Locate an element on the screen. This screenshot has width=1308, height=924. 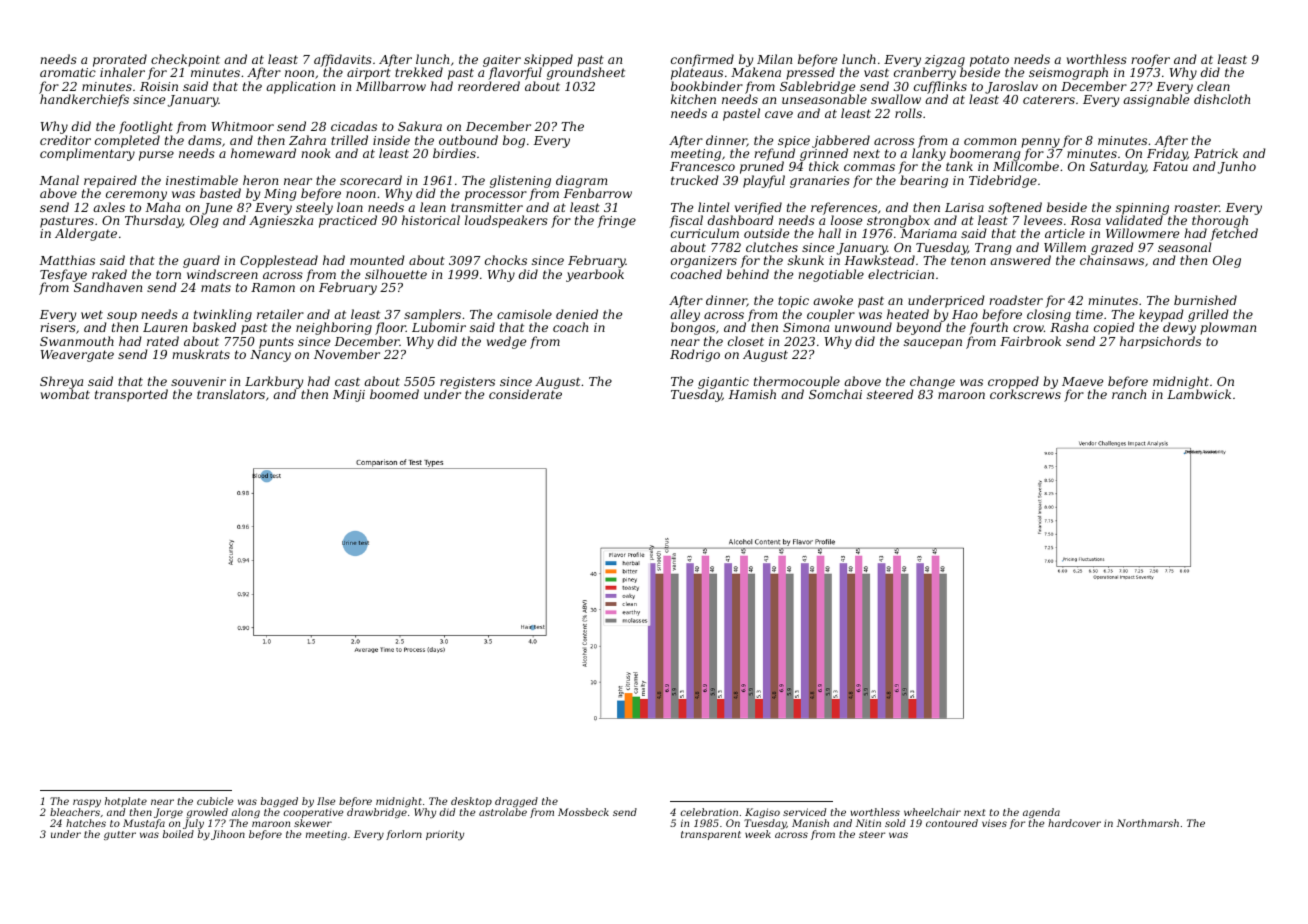
cubicle is located at coordinates (215, 801).
